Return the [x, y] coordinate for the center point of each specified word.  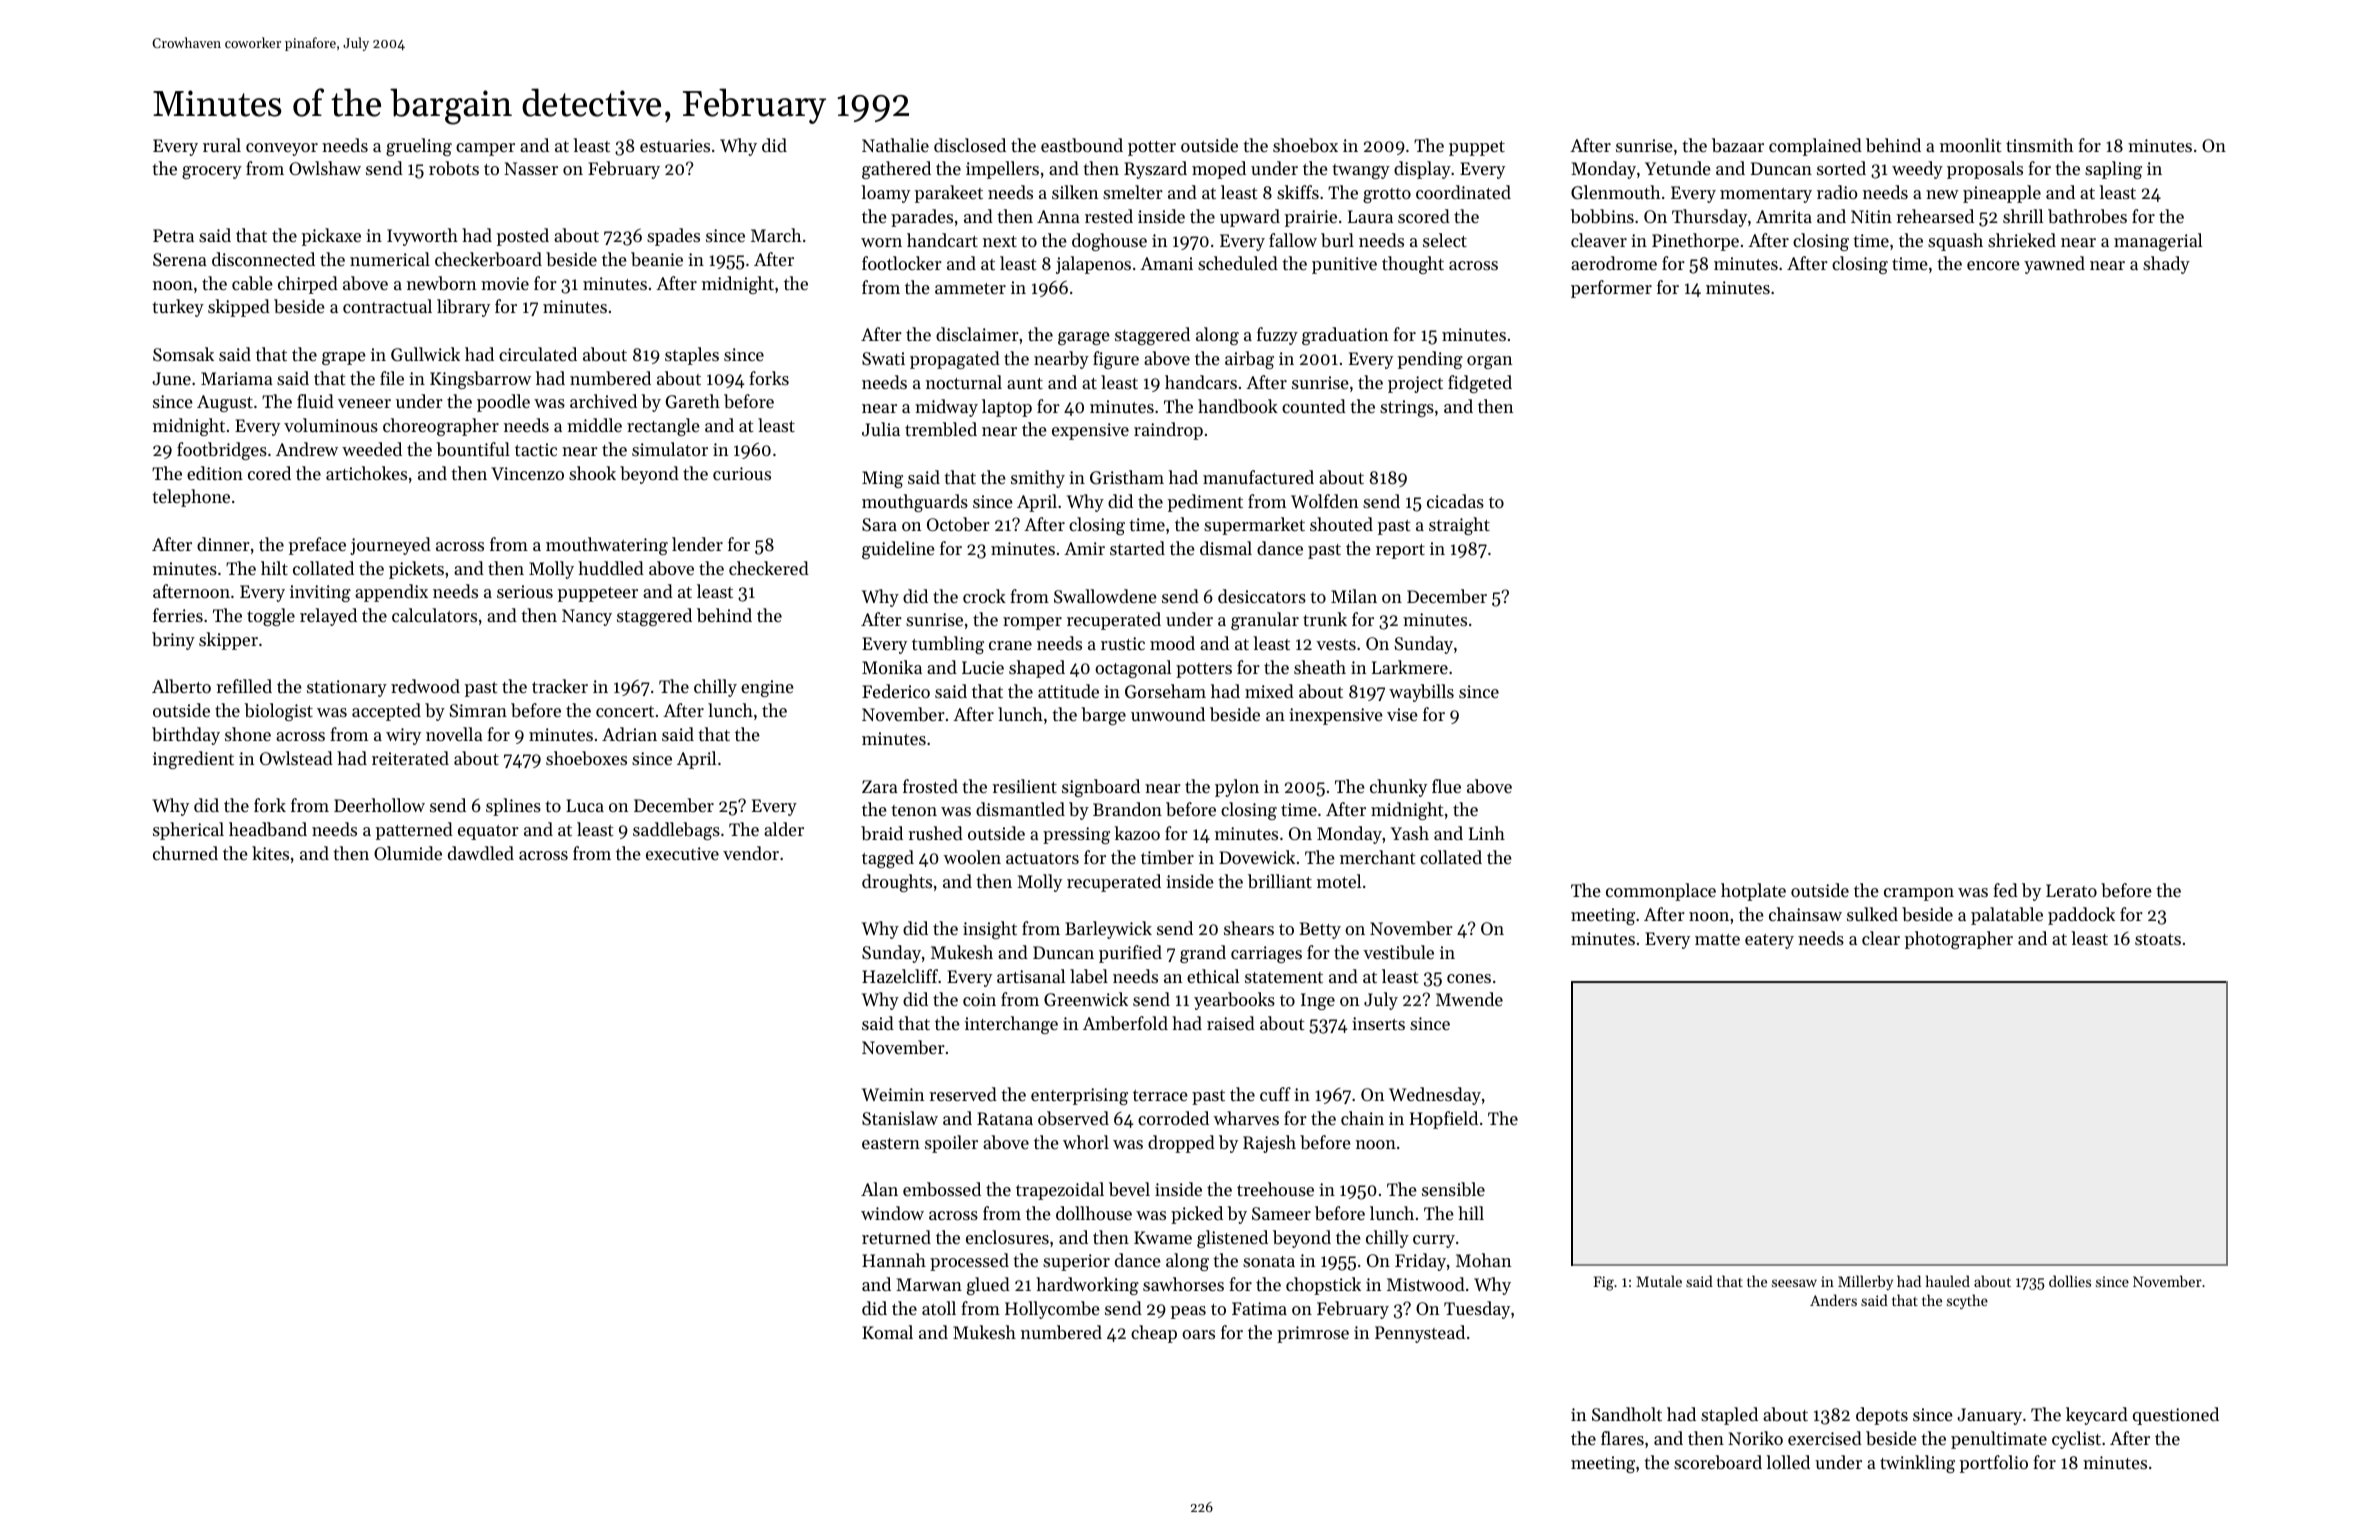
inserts [1378, 1023]
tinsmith [2039, 145]
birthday [186, 736]
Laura [1370, 216]
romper [1032, 623]
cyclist [2076, 1440]
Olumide [408, 853]
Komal [887, 1332]
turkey [178, 308]
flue [1446, 786]
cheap [1154, 1334]
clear [1881, 938]
